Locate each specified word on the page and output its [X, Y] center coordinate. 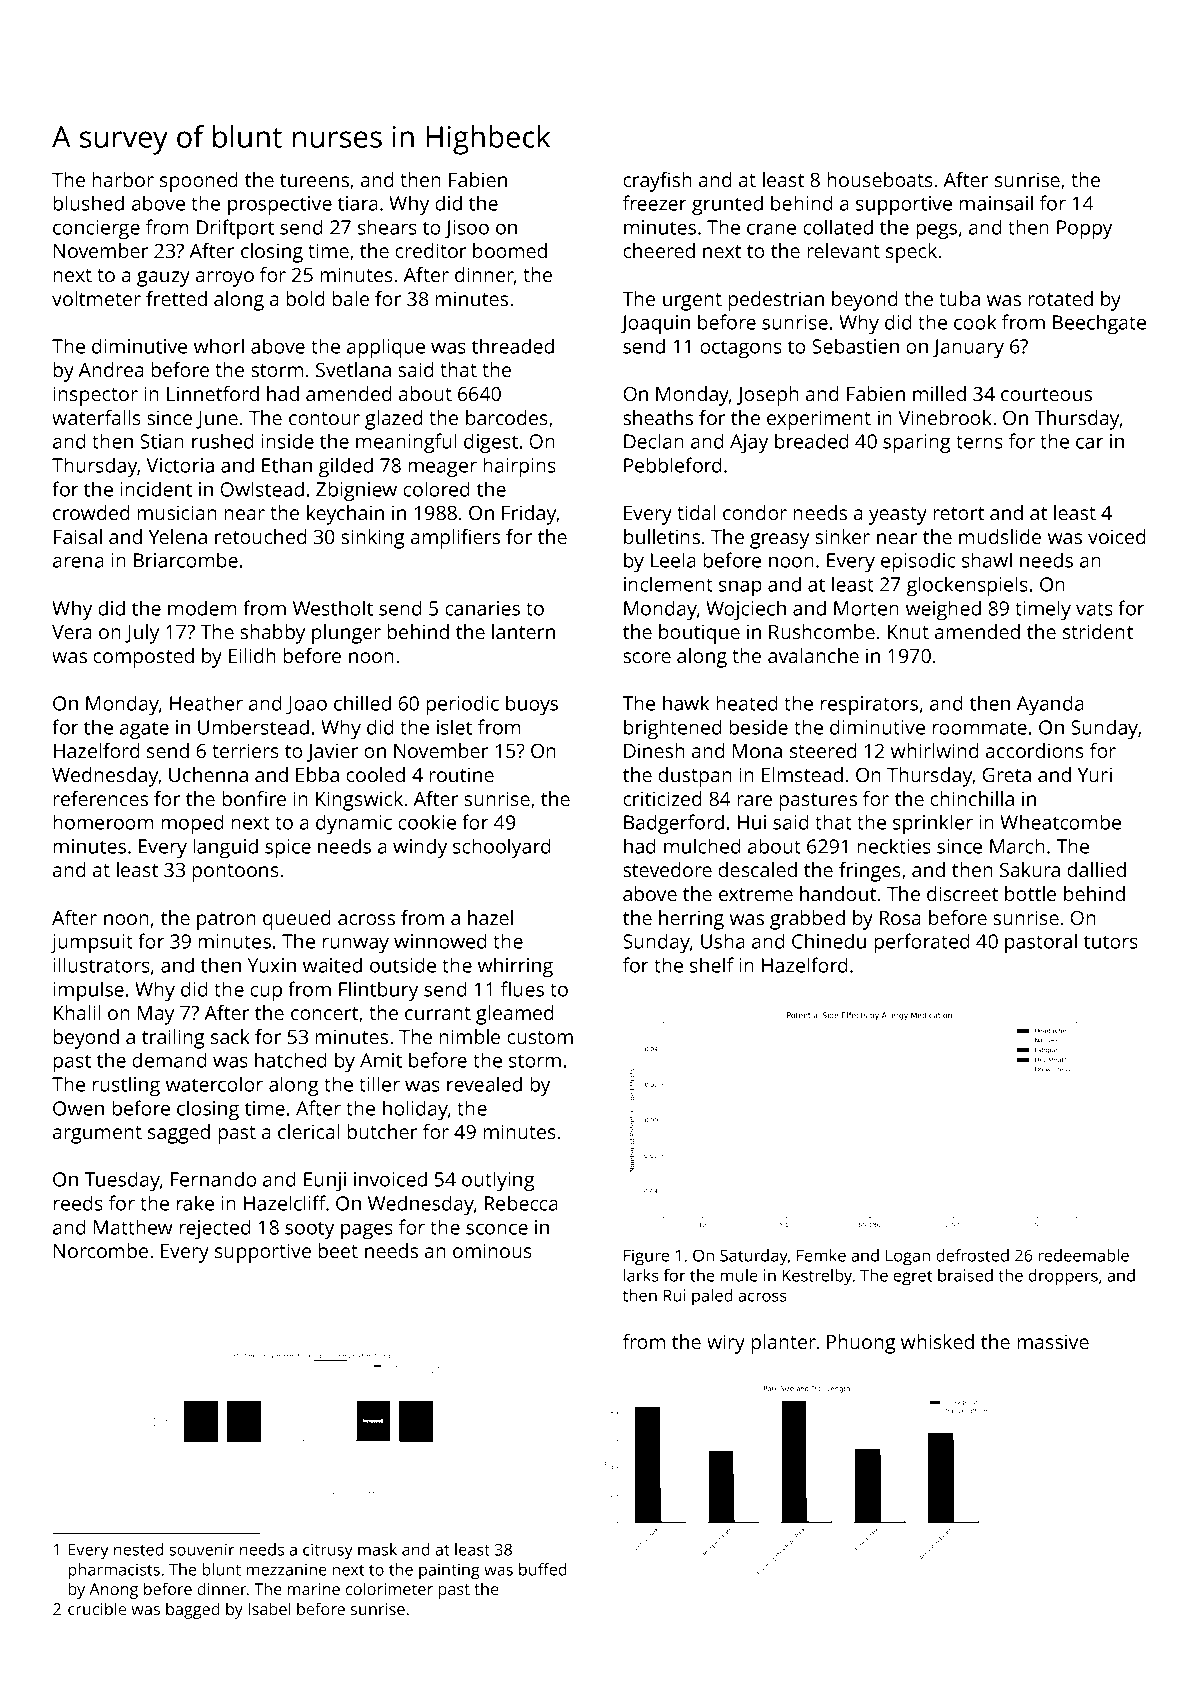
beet [338, 1250]
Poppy [1084, 229]
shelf [712, 965]
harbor [123, 179]
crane [771, 229]
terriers [245, 750]
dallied [1096, 869]
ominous [492, 1250]
